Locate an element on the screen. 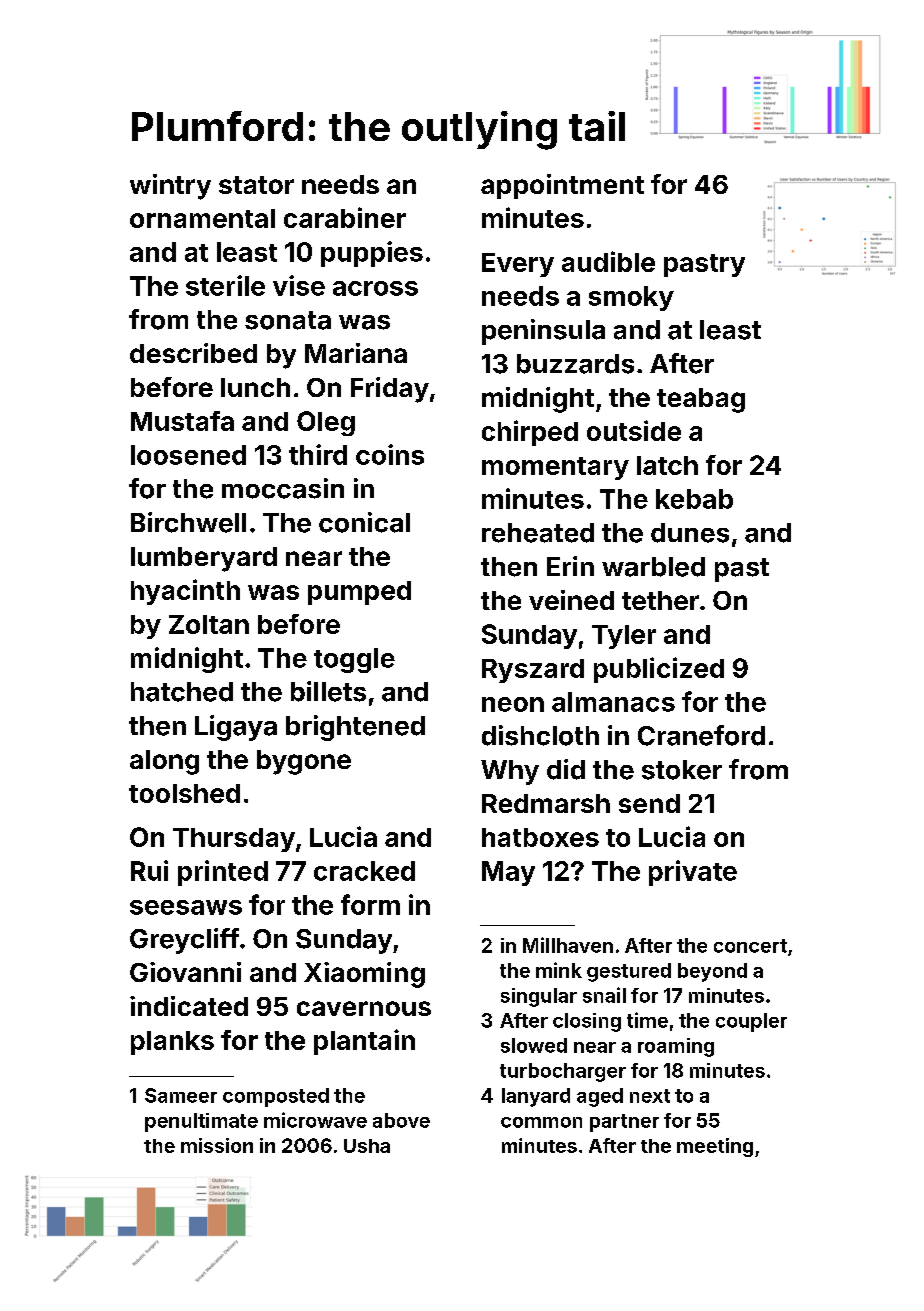  coins is located at coordinates (390, 454).
